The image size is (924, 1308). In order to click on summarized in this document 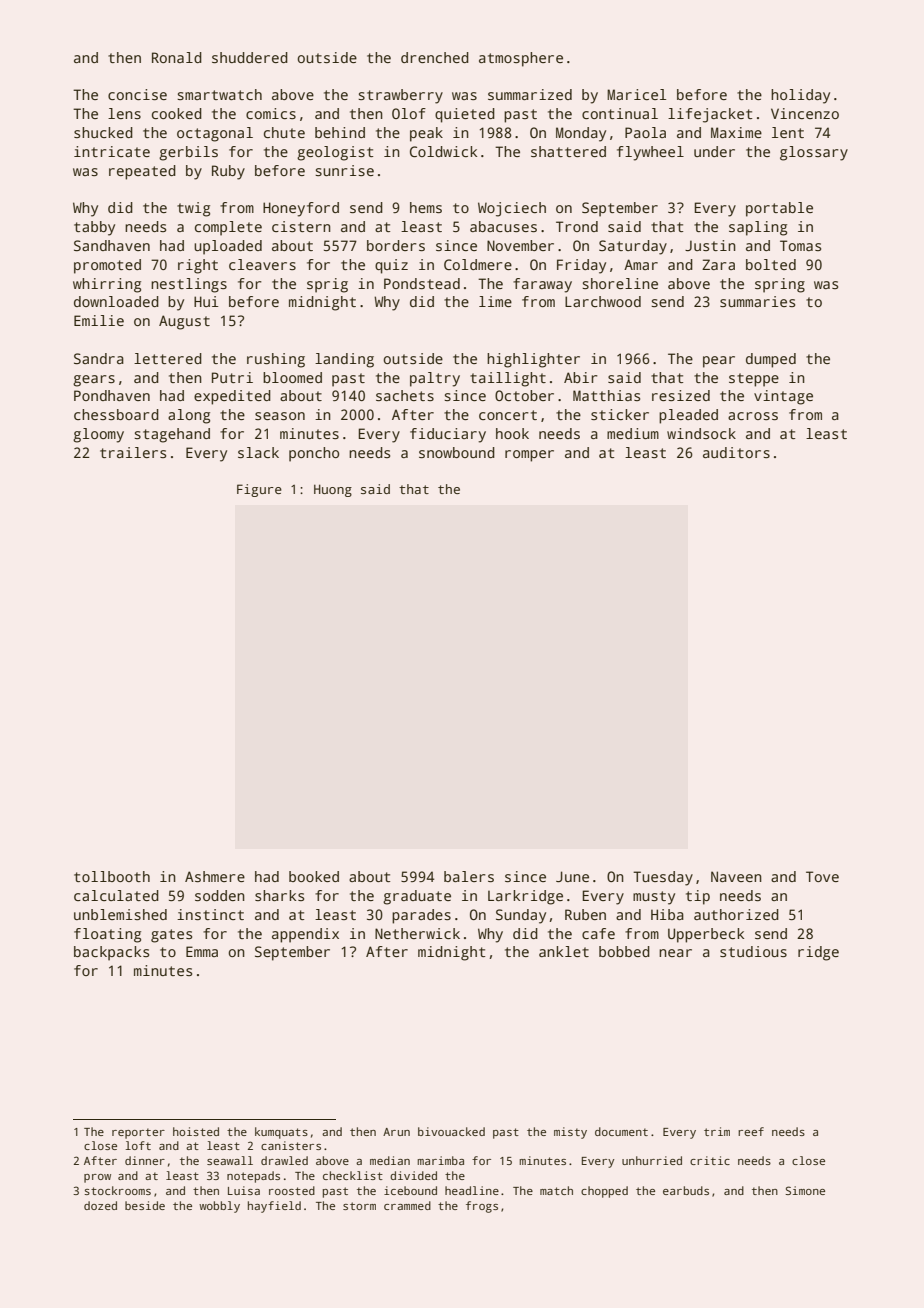, I will do `click(530, 94)`.
